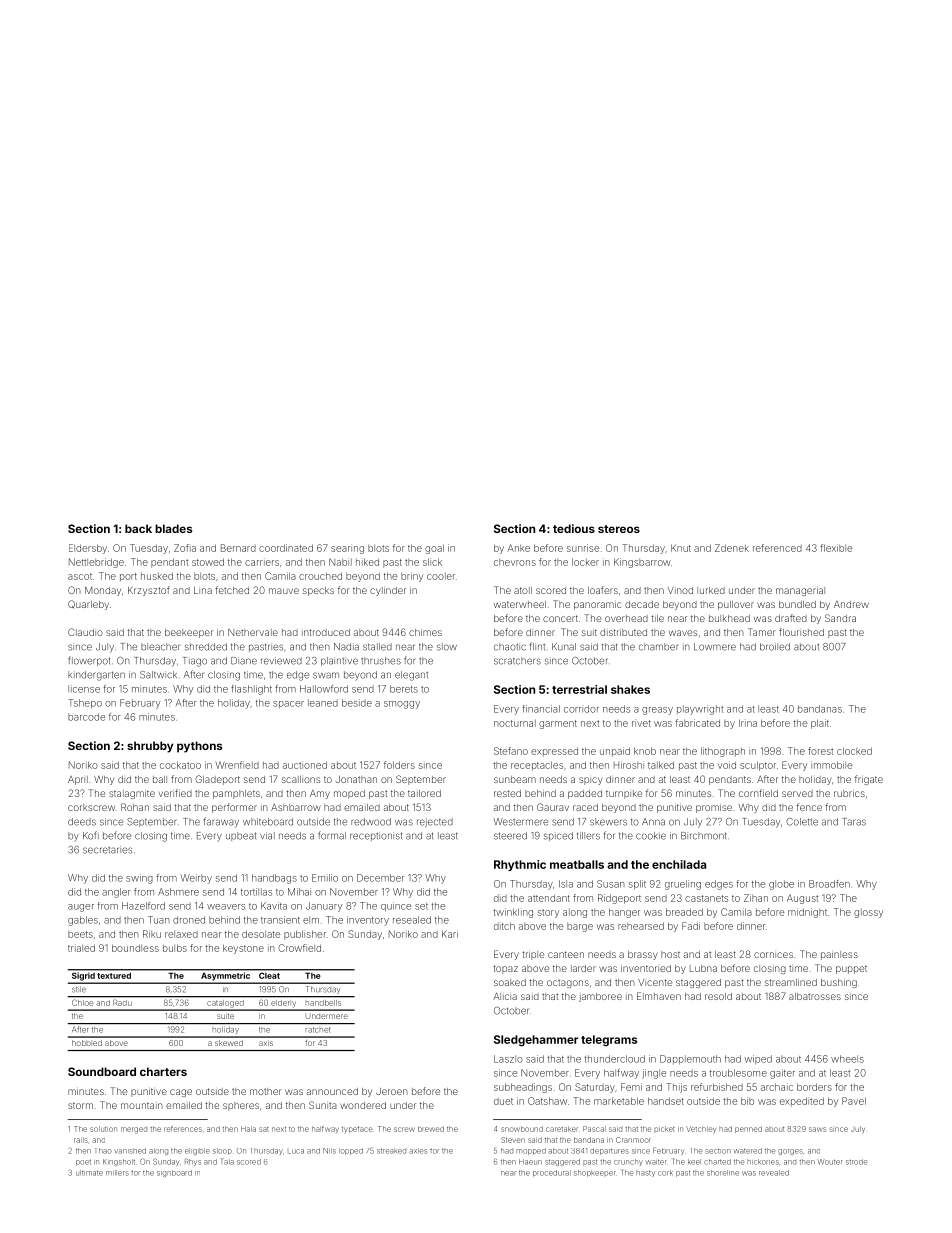 This screenshot has width=952, height=1233. I want to click on mother, so click(266, 1091).
